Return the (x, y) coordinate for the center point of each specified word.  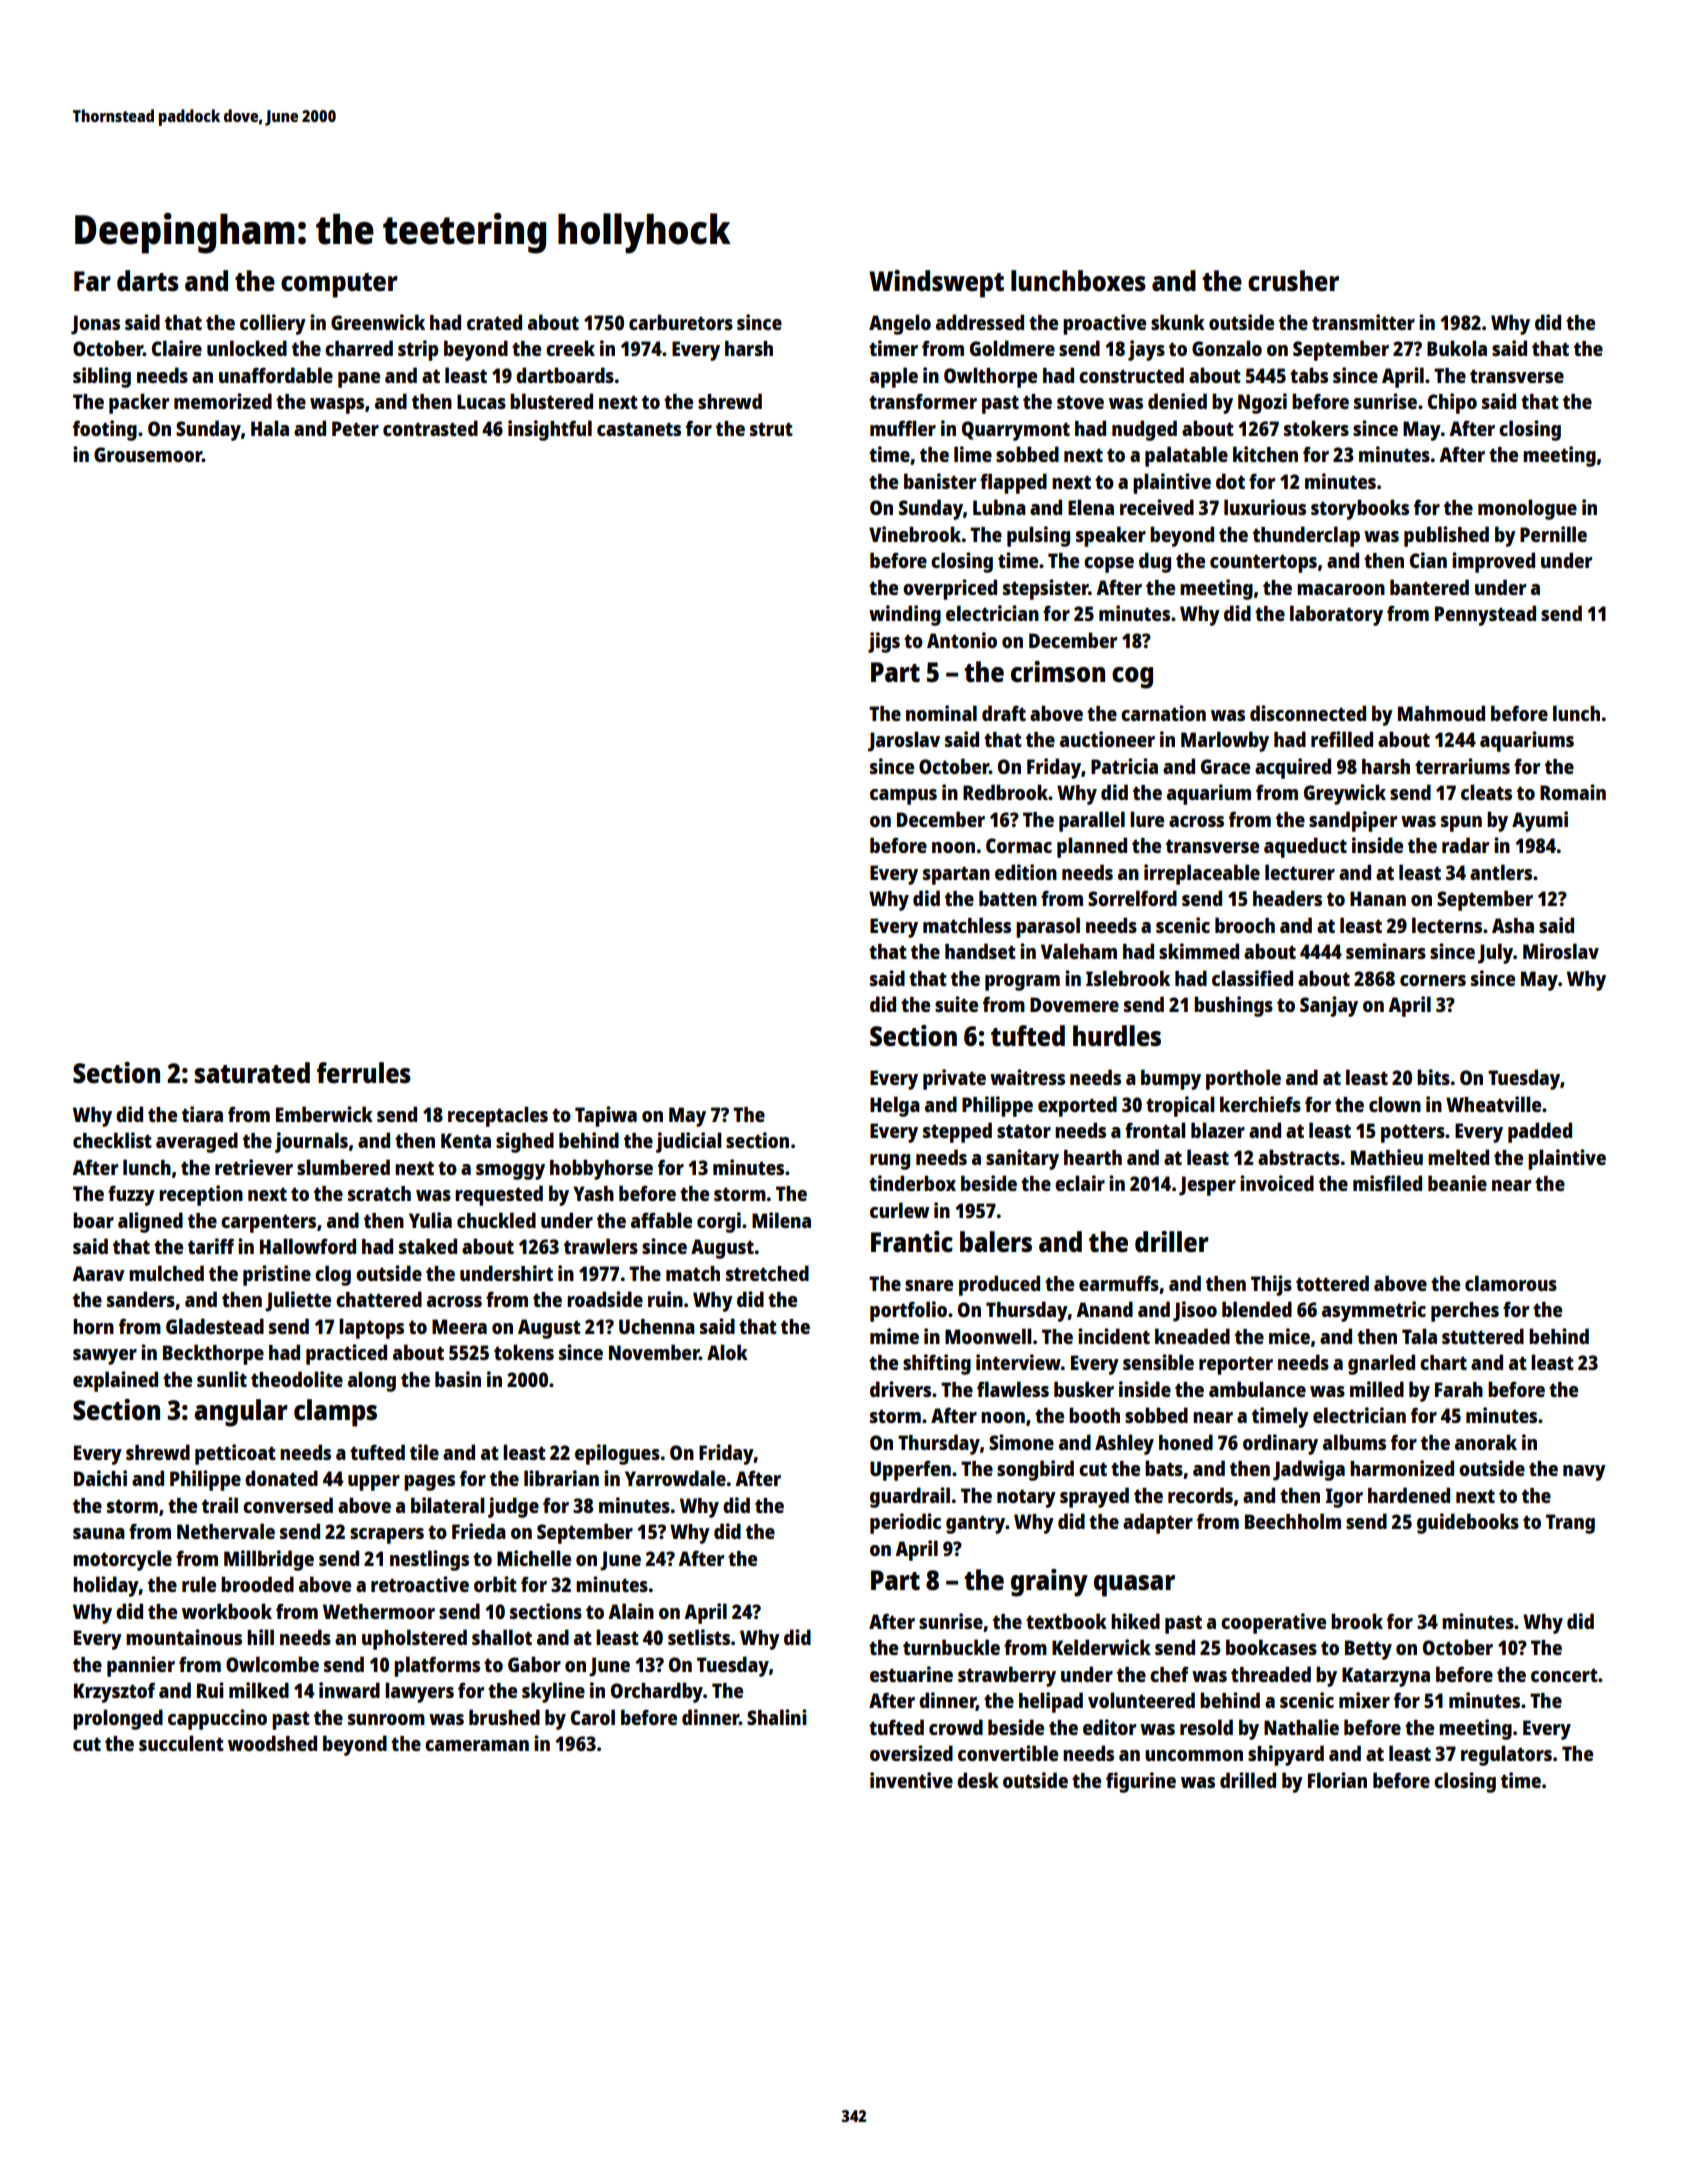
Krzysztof (114, 1692)
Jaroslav (904, 741)
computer (339, 285)
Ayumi (1540, 821)
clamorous (1511, 1283)
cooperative (1273, 1623)
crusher (1293, 280)
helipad (1051, 1702)
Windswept (936, 284)
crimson (1058, 671)
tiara (202, 1114)
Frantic (912, 1241)
